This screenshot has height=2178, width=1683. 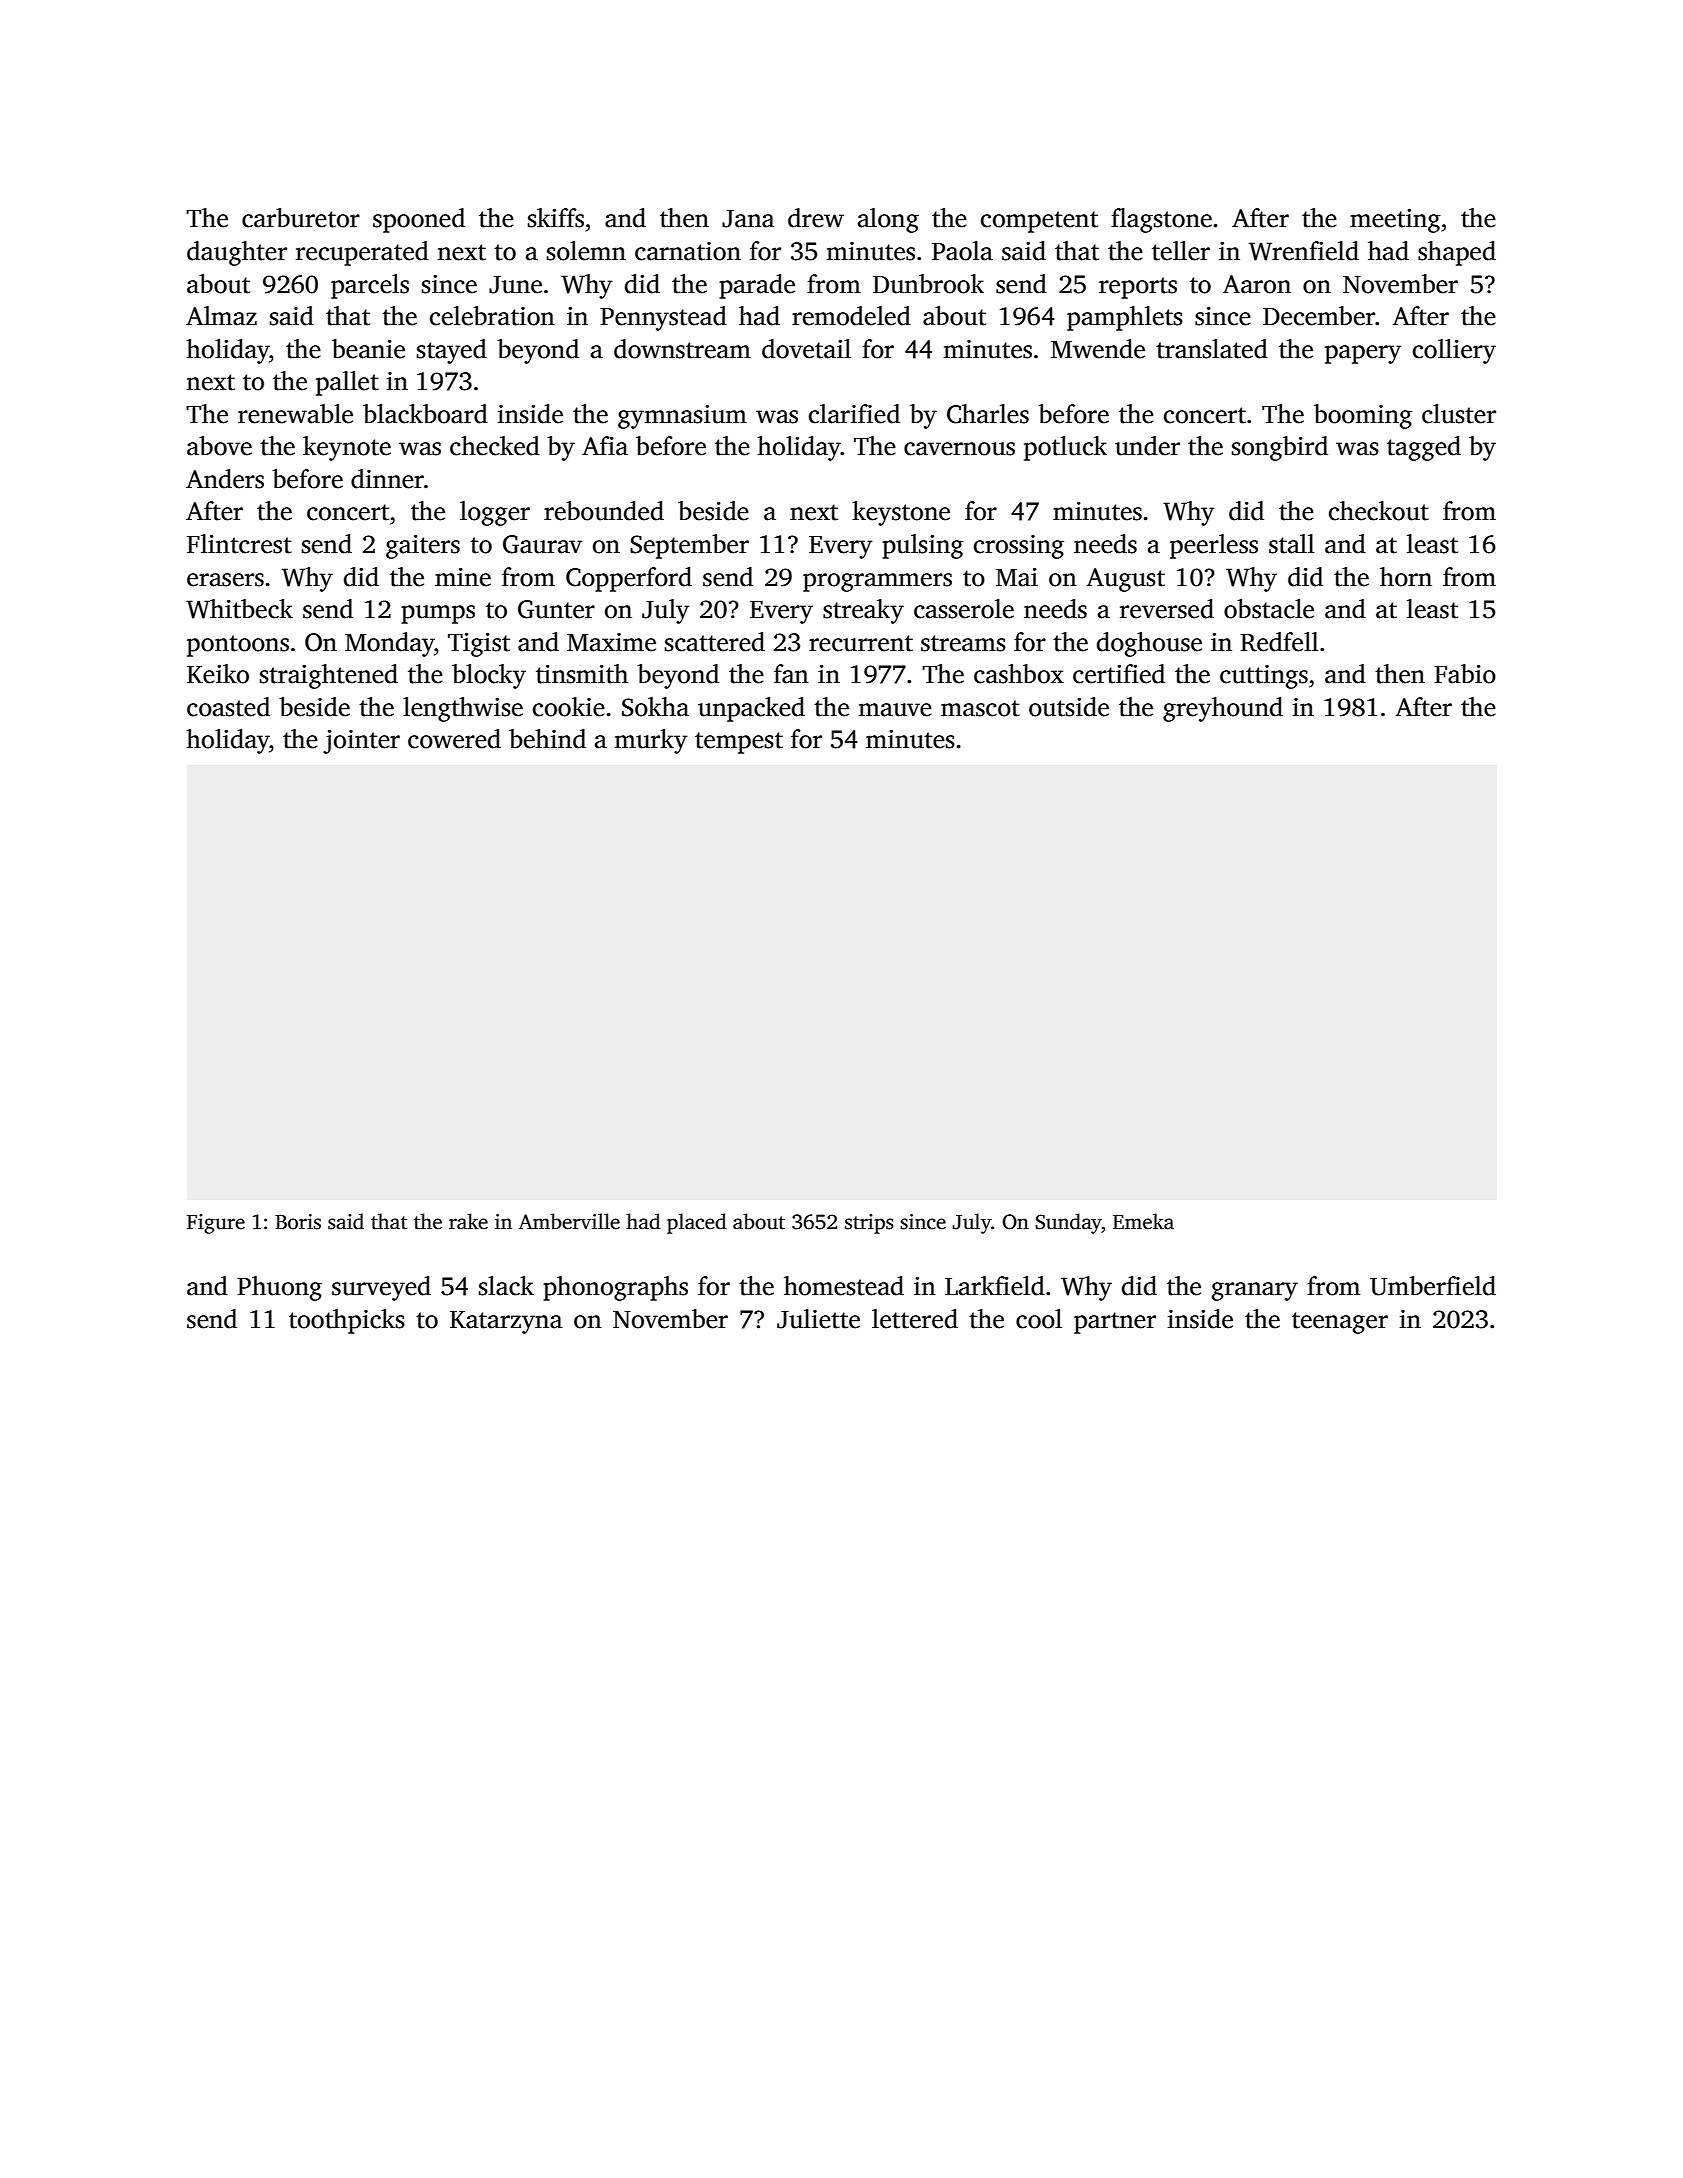 What do you see at coordinates (869, 1224) in the screenshot?
I see `strips` at bounding box center [869, 1224].
